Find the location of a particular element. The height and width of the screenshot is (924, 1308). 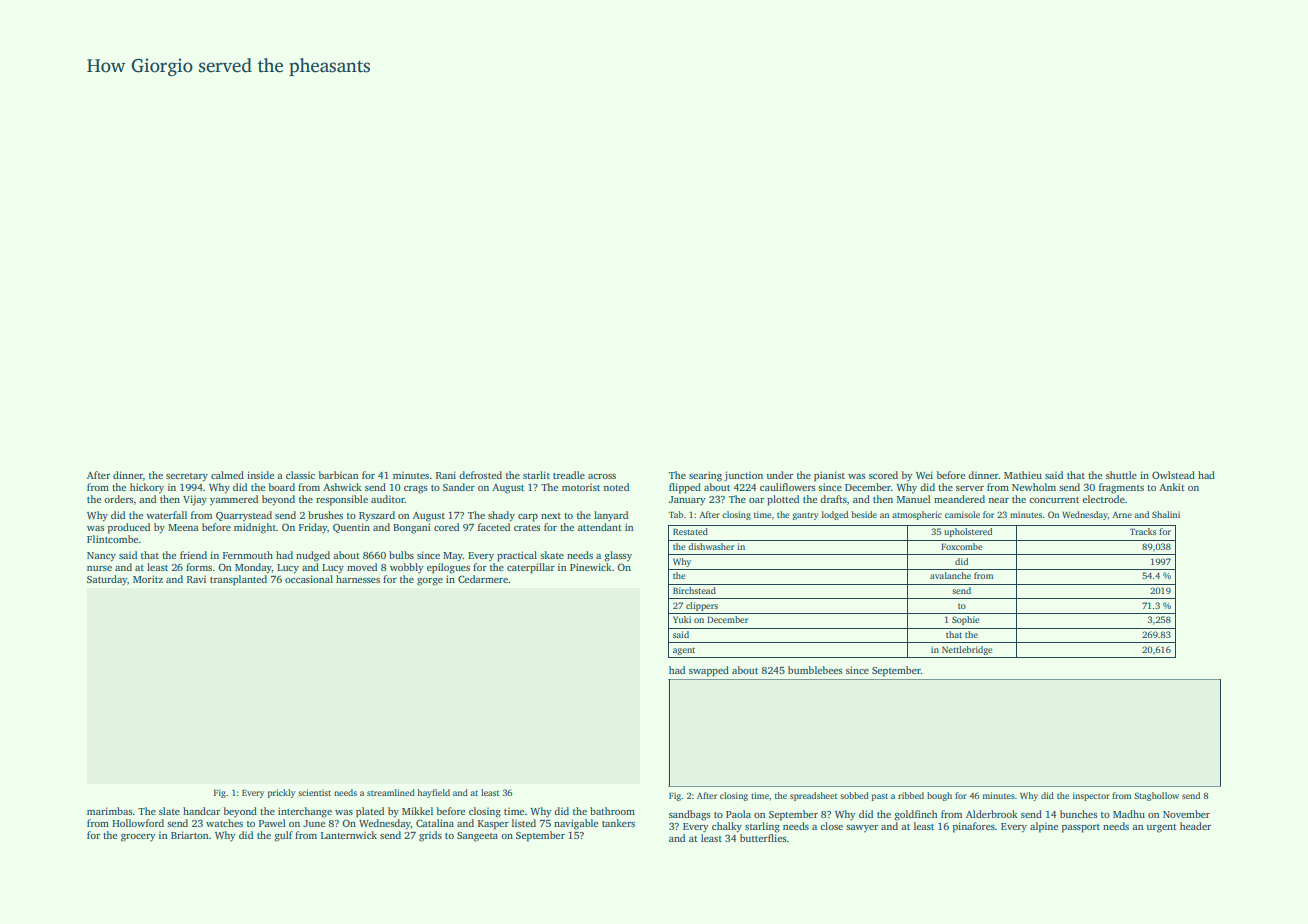

Saturday is located at coordinates (107, 580).
